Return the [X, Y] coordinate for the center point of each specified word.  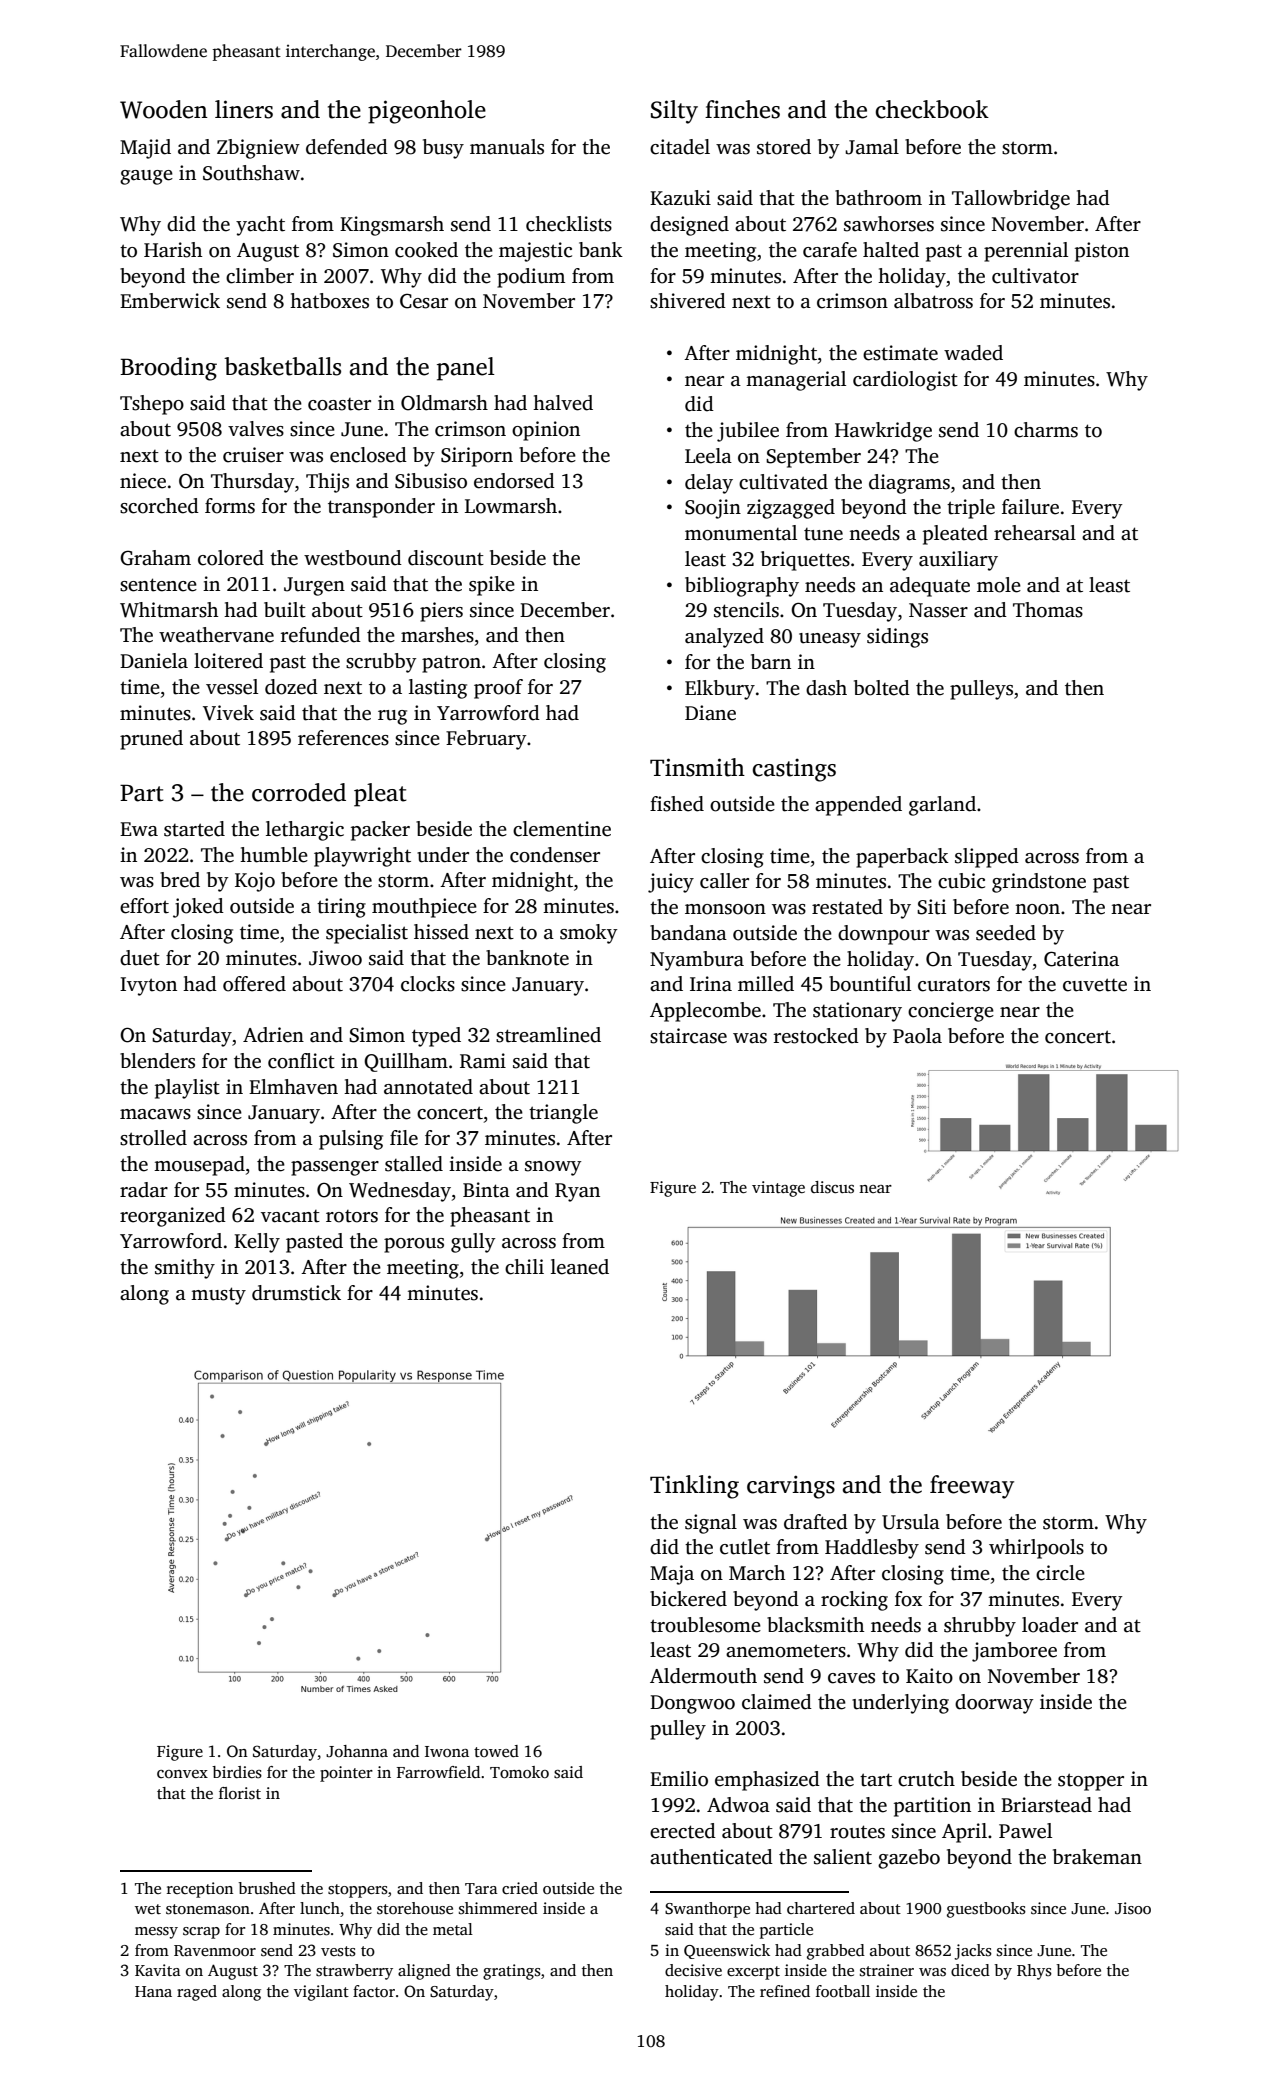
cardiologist [905, 381]
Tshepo [152, 405]
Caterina [1081, 959]
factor [374, 1991]
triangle [563, 1114]
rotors [352, 1216]
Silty [674, 112]
